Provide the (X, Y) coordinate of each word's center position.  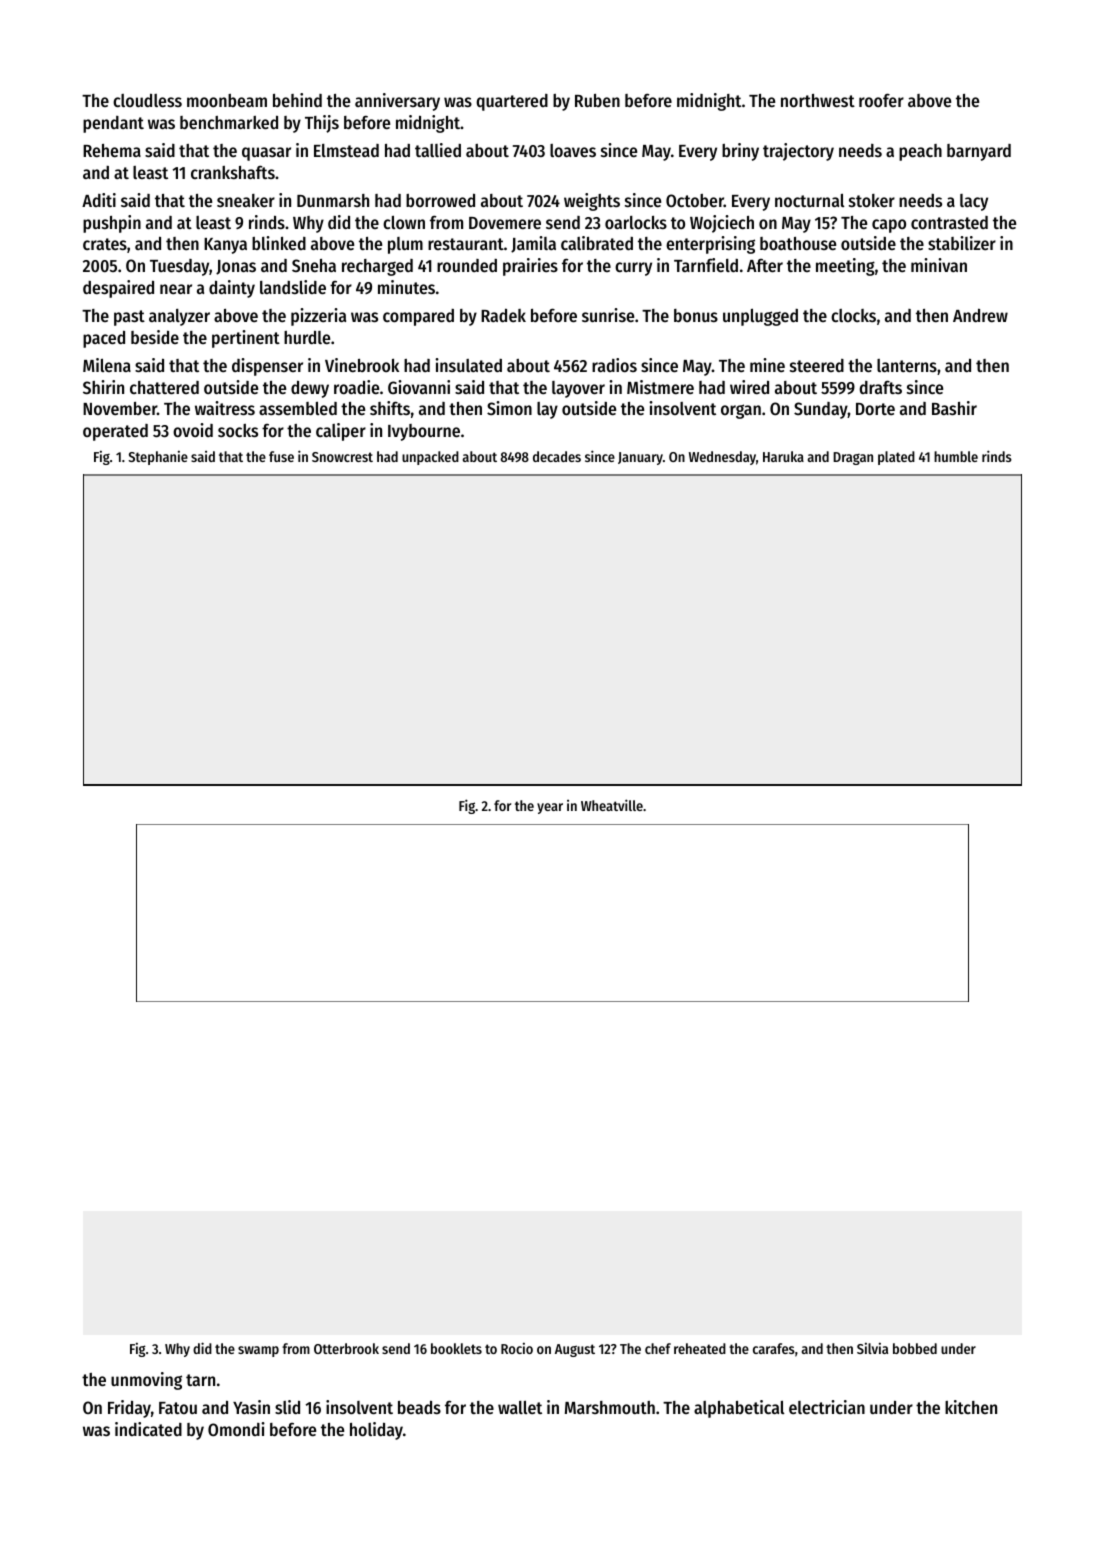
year (550, 808)
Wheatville (612, 805)
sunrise (608, 315)
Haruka (783, 456)
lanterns (907, 365)
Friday (129, 1409)
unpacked (430, 458)
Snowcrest (342, 457)
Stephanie (158, 457)
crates (105, 244)
